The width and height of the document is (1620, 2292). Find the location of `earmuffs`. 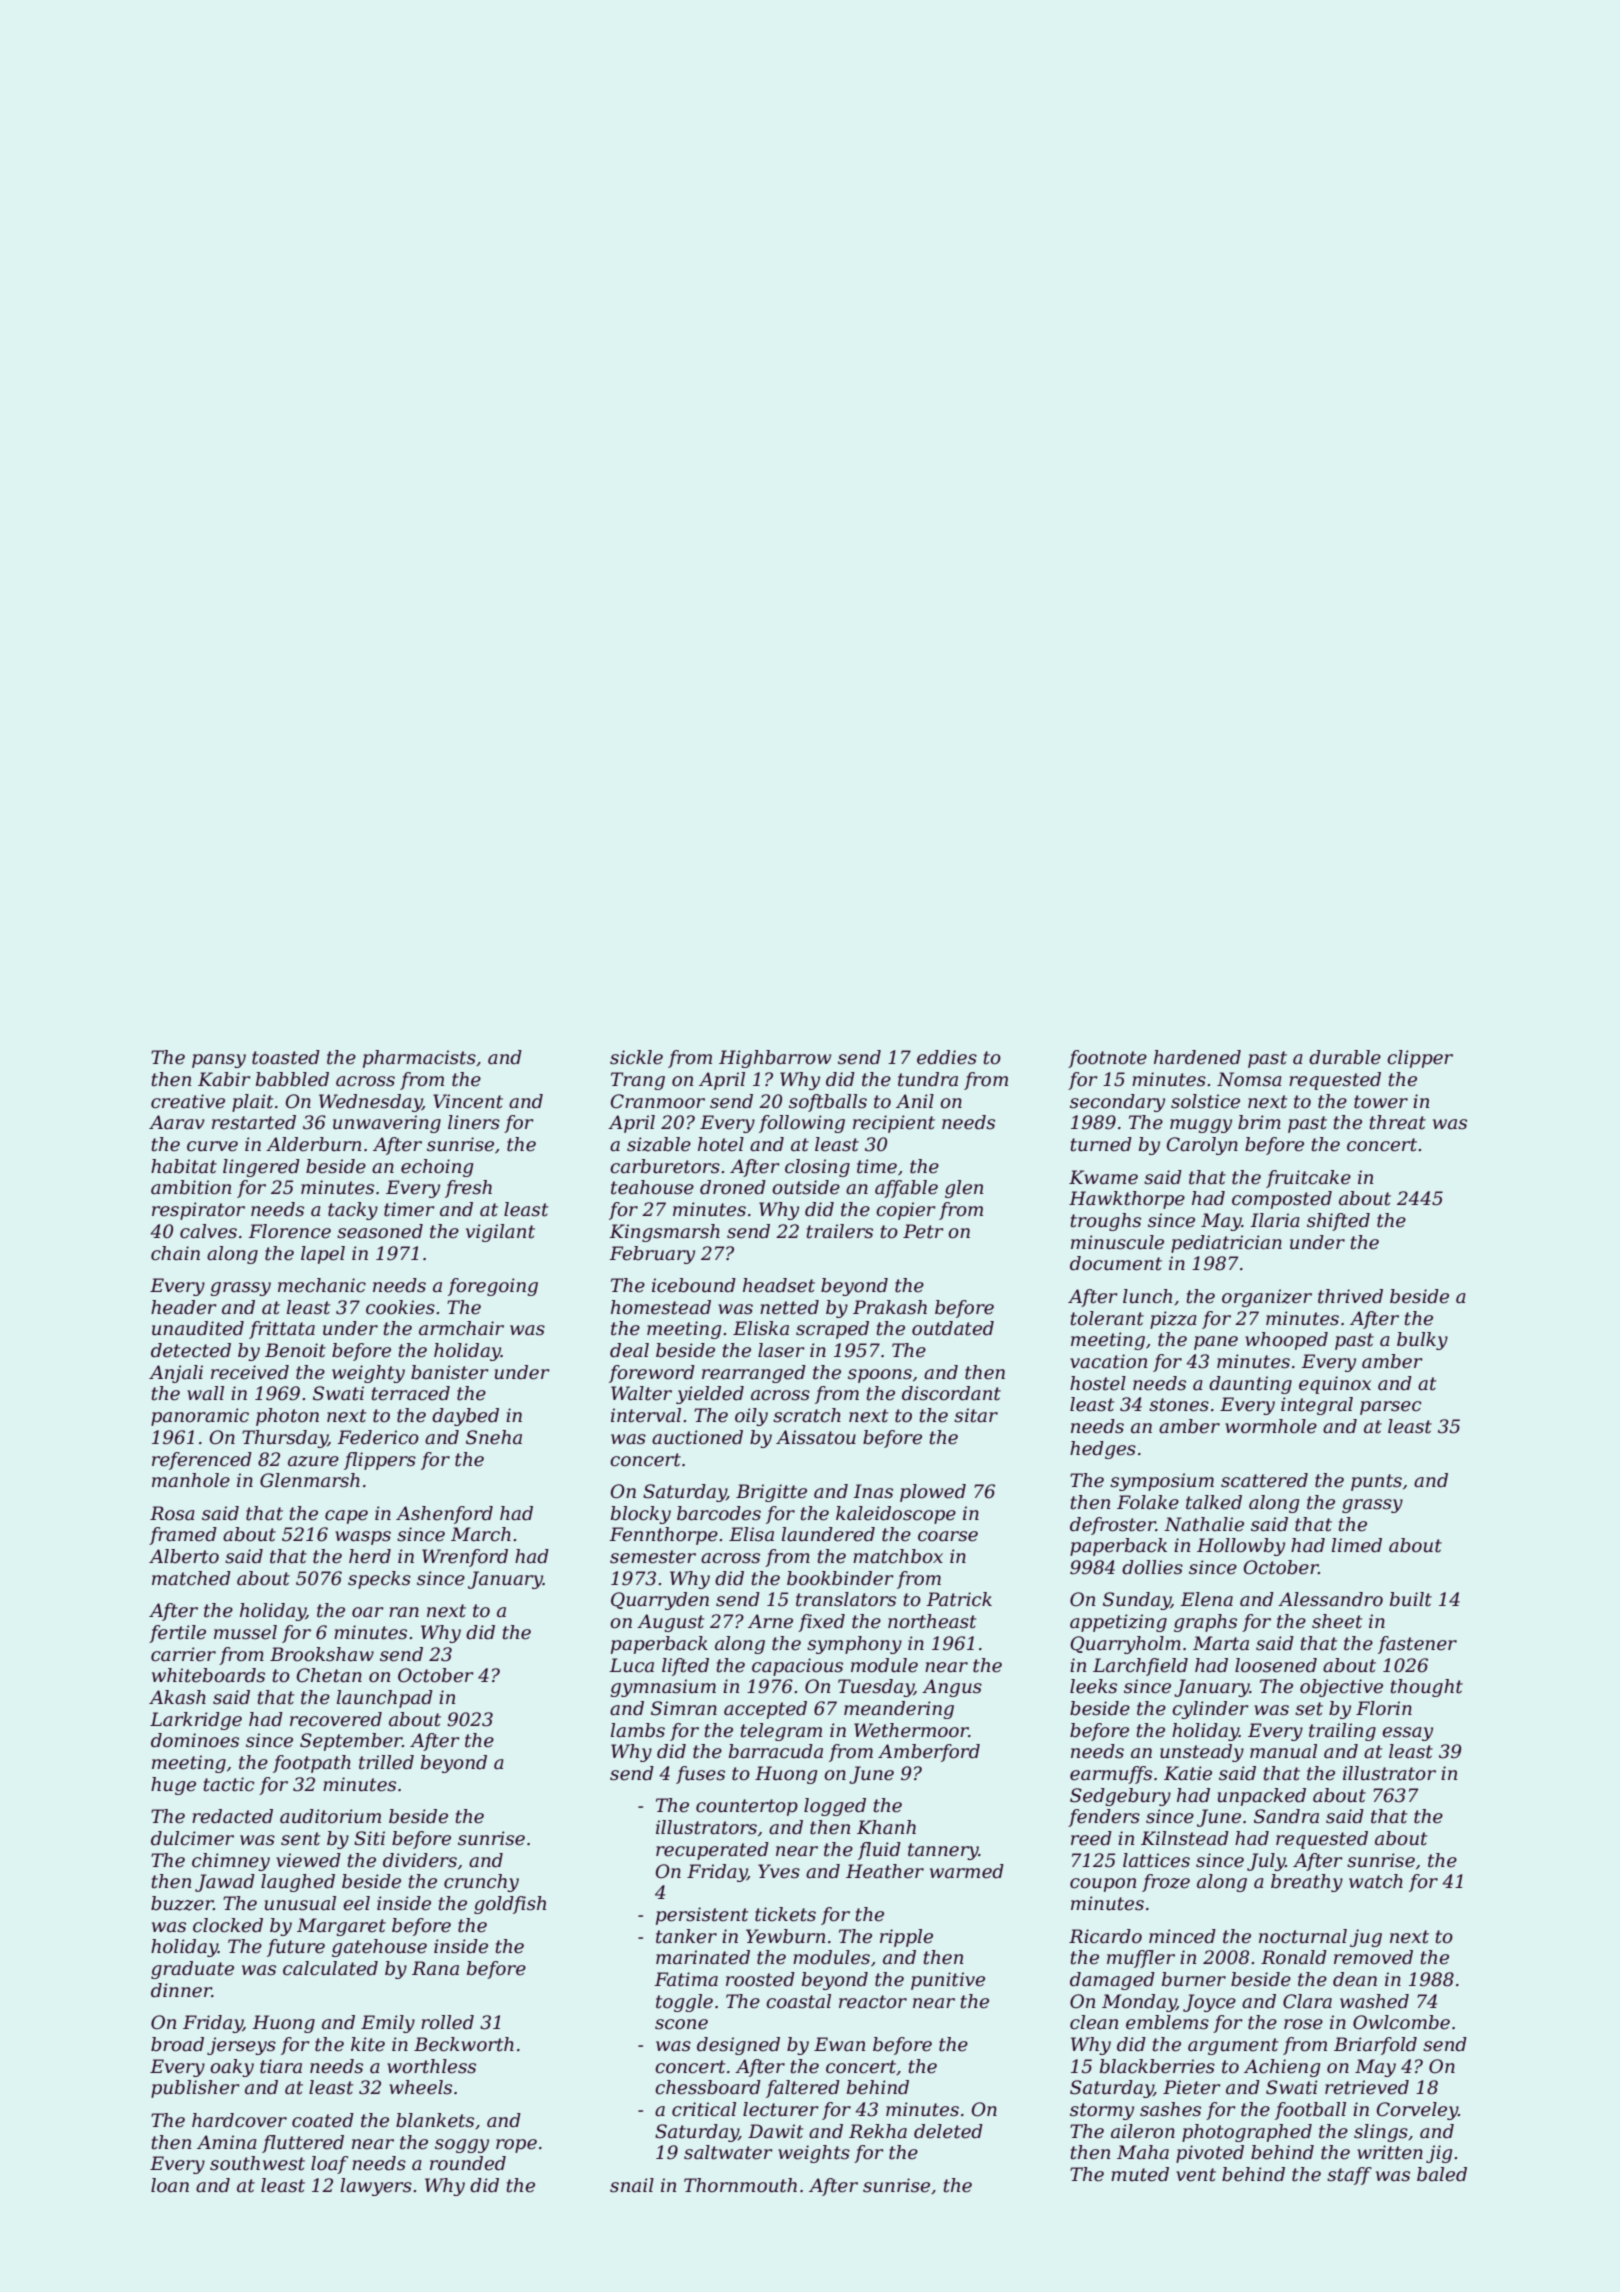

earmuffs is located at coordinates (1111, 1775).
